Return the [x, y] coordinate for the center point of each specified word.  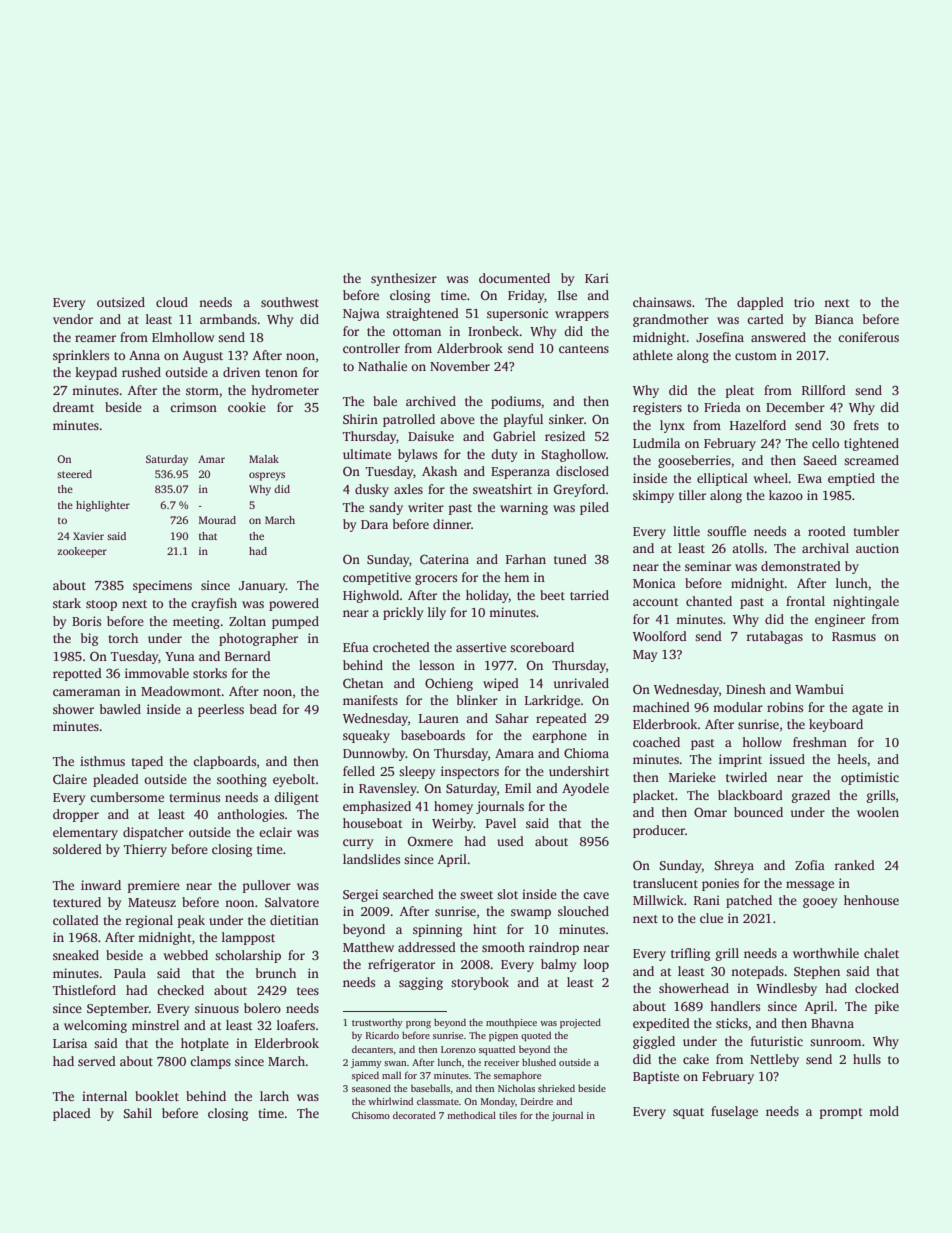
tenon [281, 373]
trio [804, 302]
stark [67, 603]
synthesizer [404, 279]
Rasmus [854, 636]
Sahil [137, 1113]
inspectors [470, 772]
